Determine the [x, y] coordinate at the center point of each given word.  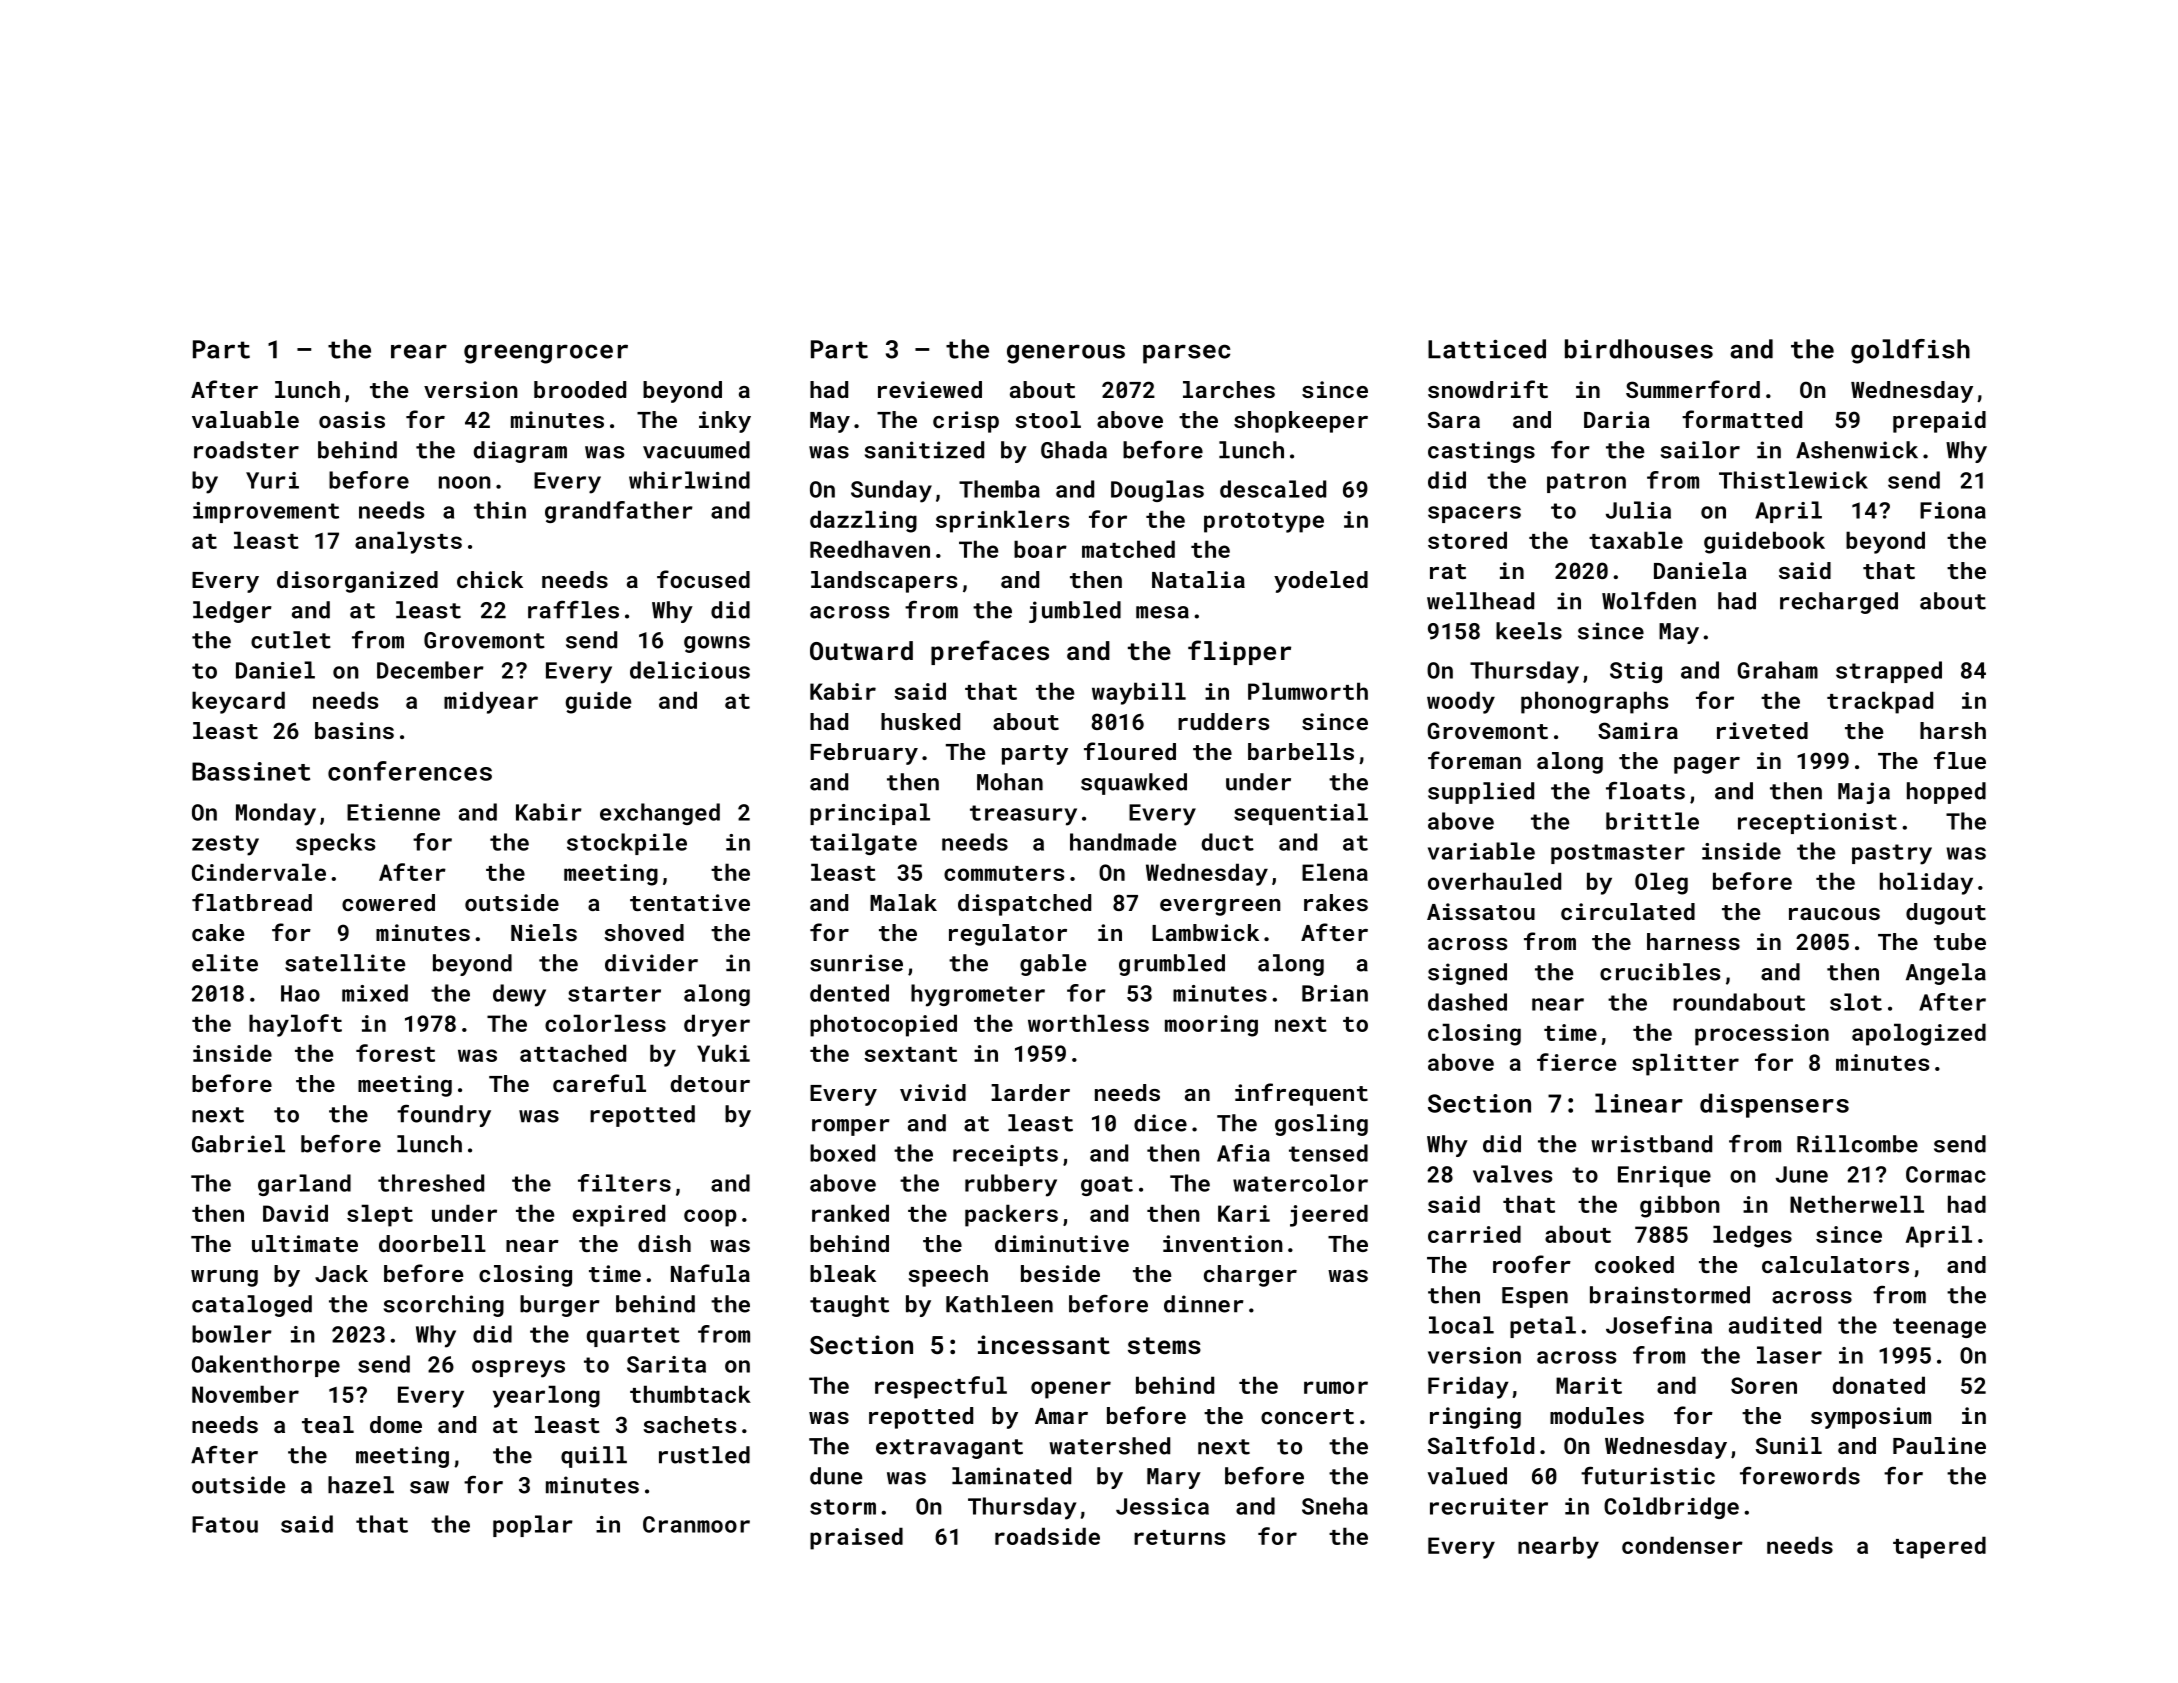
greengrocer [546, 354]
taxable [1636, 540]
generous [1066, 354]
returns [1179, 1537]
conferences [410, 771]
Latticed [1487, 349]
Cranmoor [696, 1524]
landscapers [884, 582]
